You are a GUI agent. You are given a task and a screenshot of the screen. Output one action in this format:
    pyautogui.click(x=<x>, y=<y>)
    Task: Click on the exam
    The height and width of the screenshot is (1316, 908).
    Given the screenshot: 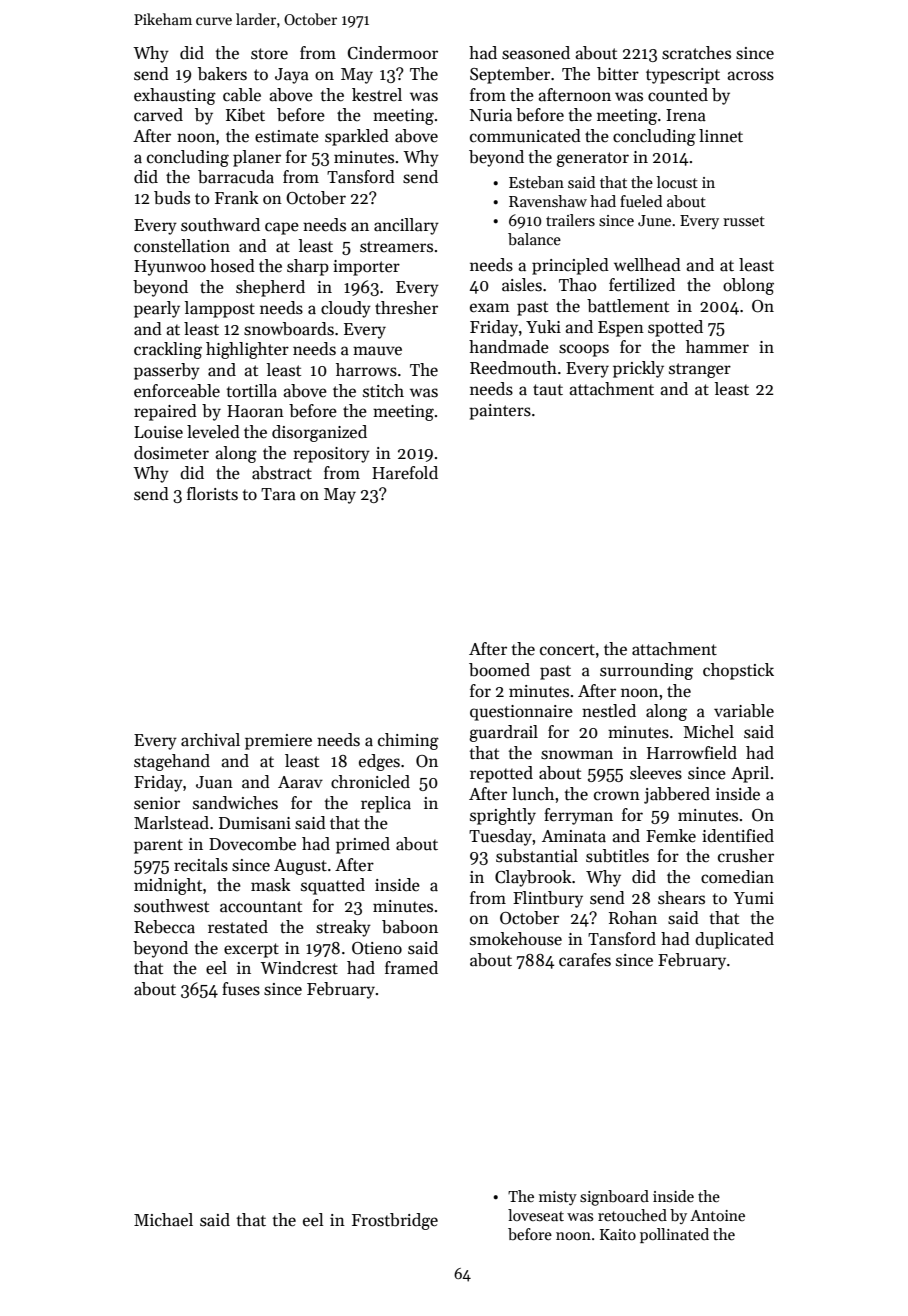 What is the action you would take?
    pyautogui.click(x=490, y=308)
